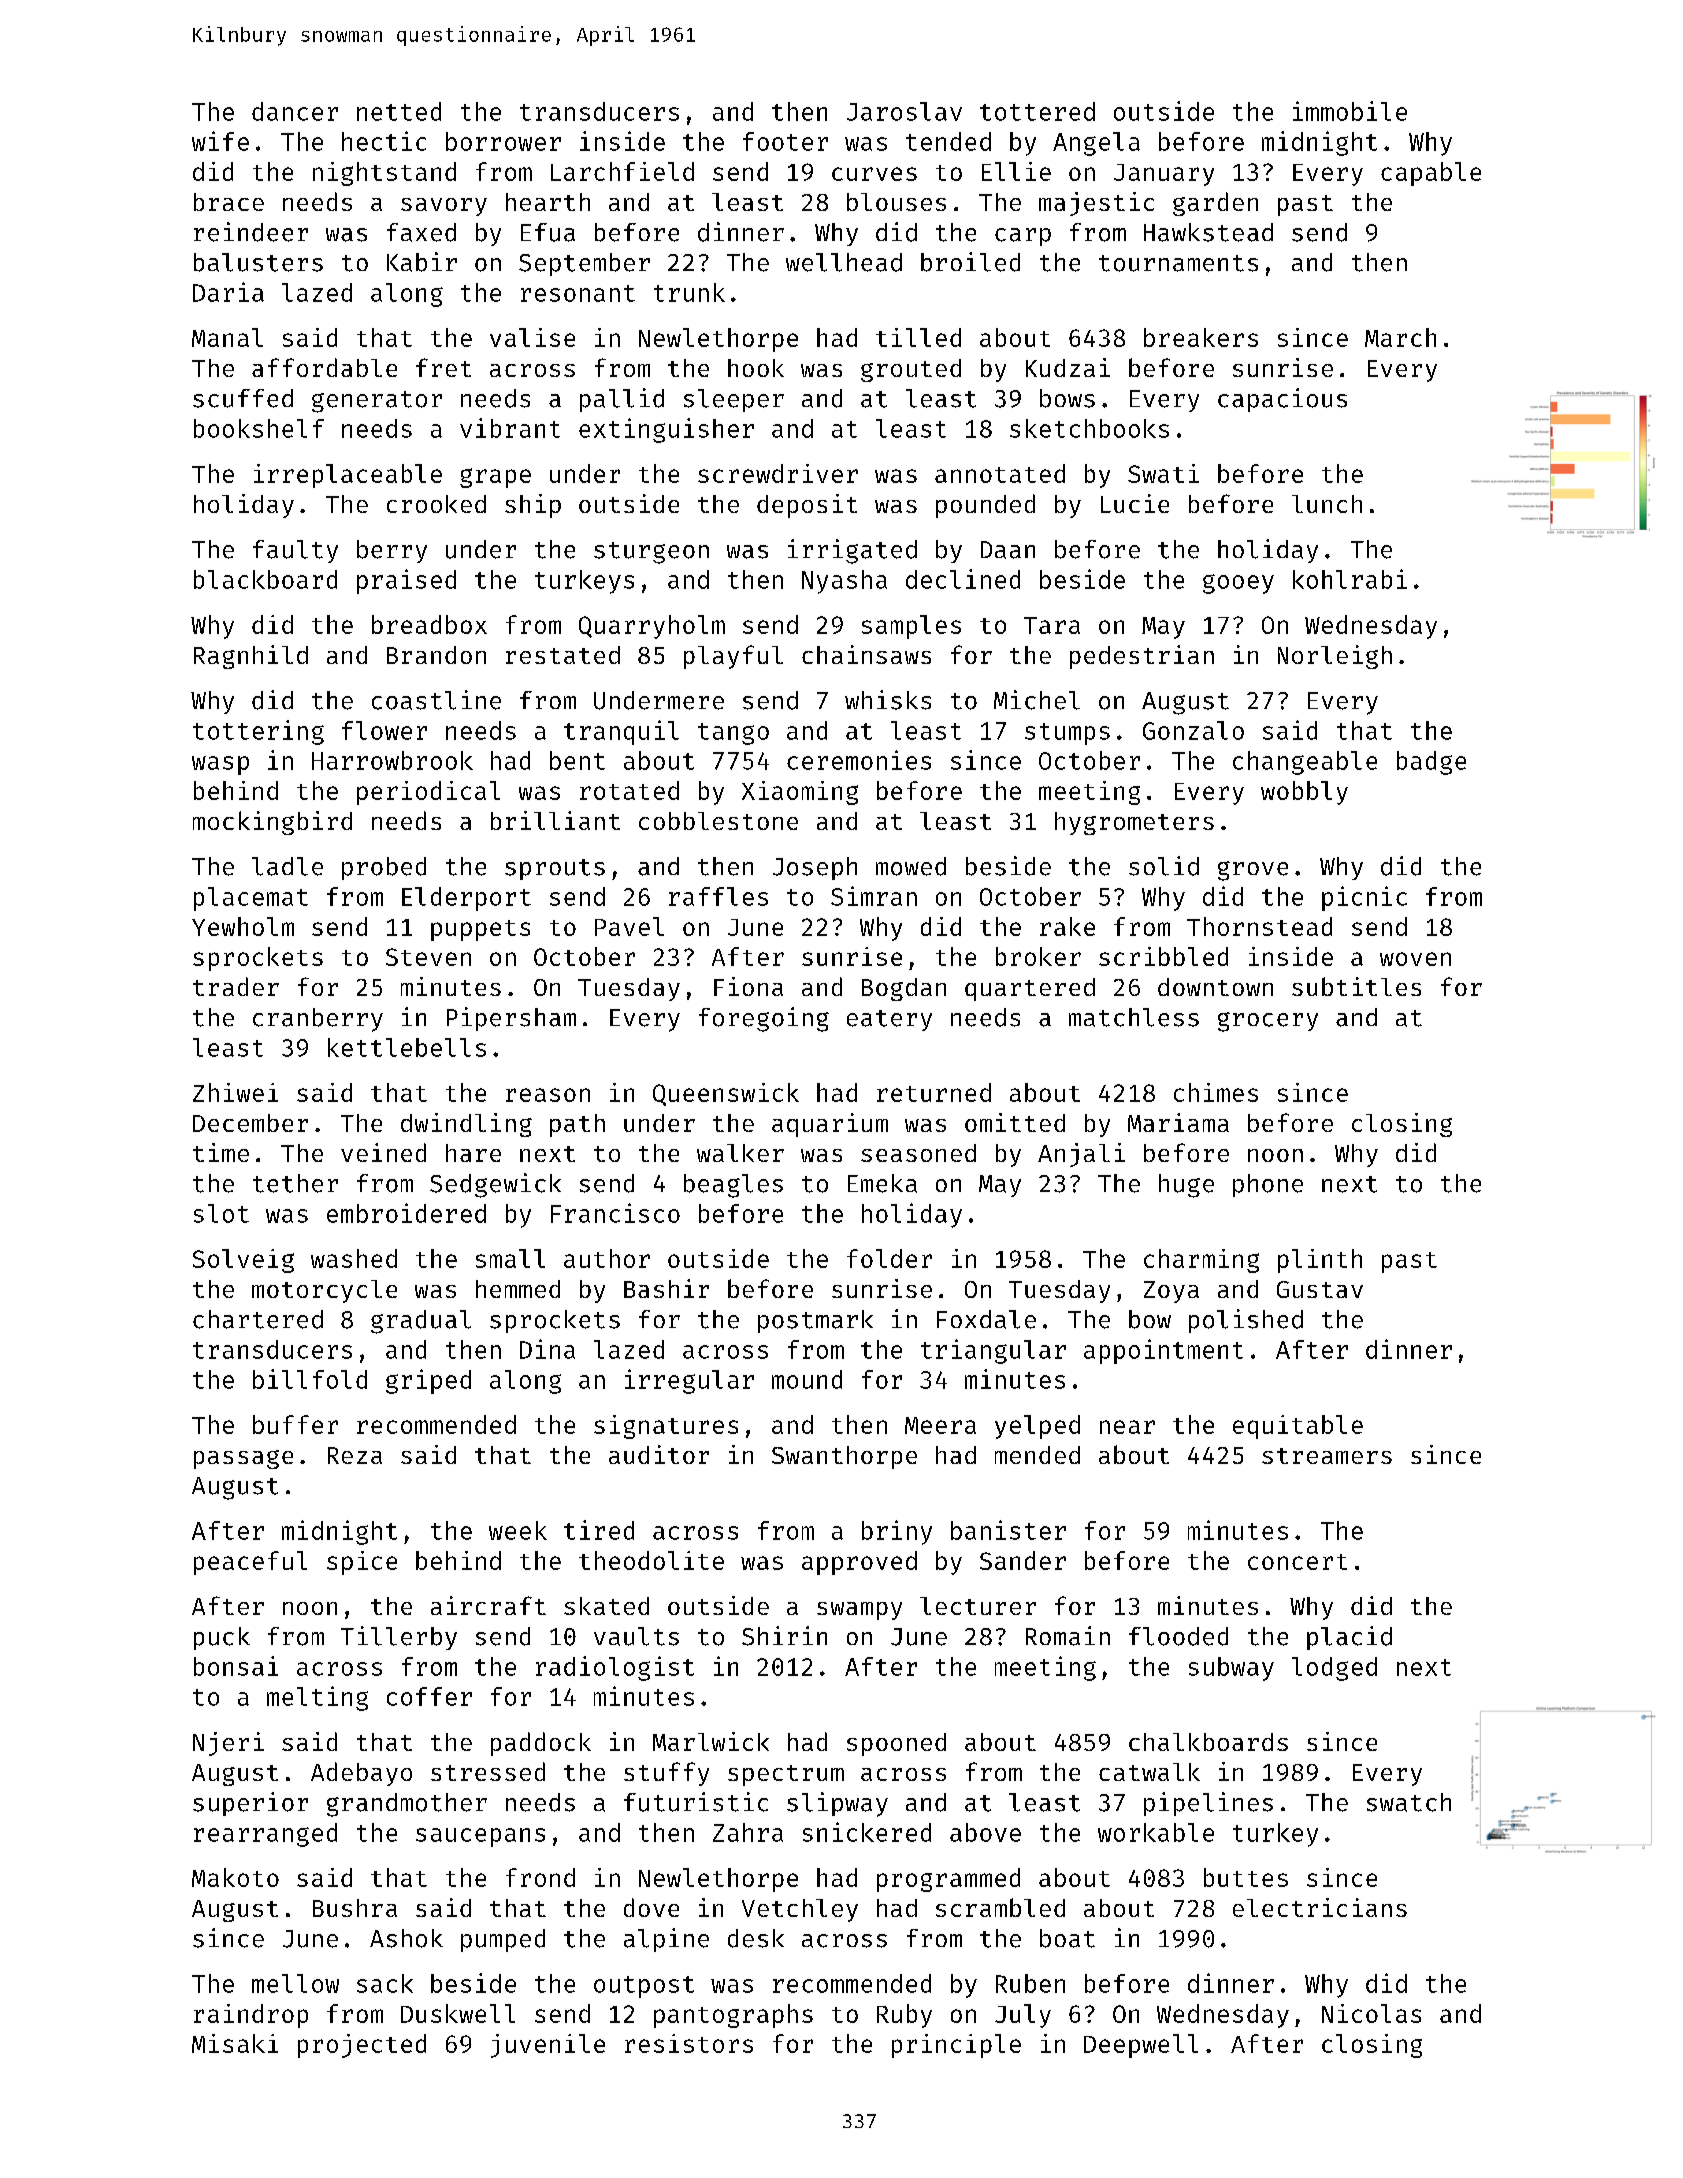 The image size is (1683, 2178). What do you see at coordinates (940, 1425) in the image?
I see `Meera` at bounding box center [940, 1425].
